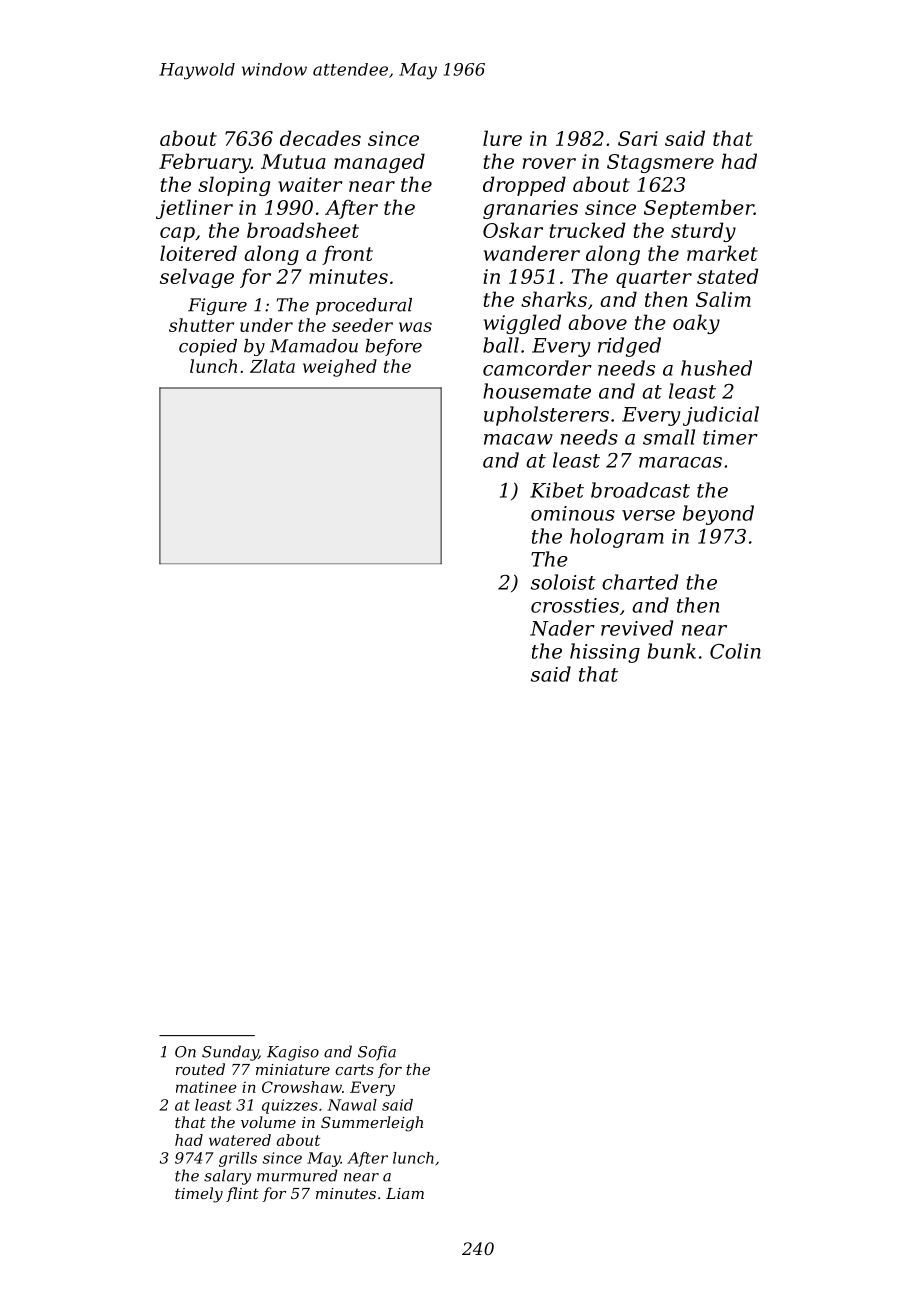  I want to click on Nader, so click(562, 628).
